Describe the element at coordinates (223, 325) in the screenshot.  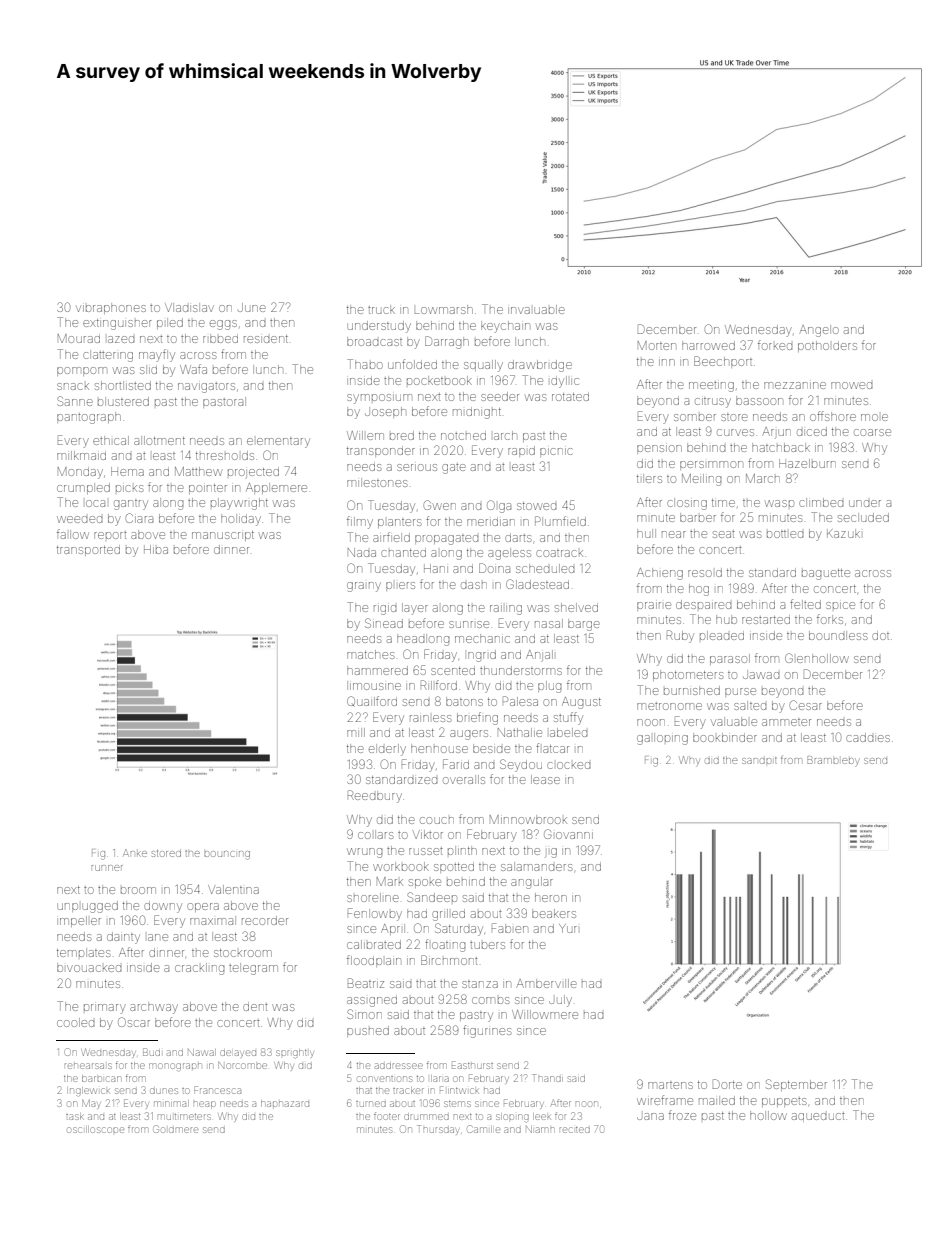
I see `eggs` at that location.
